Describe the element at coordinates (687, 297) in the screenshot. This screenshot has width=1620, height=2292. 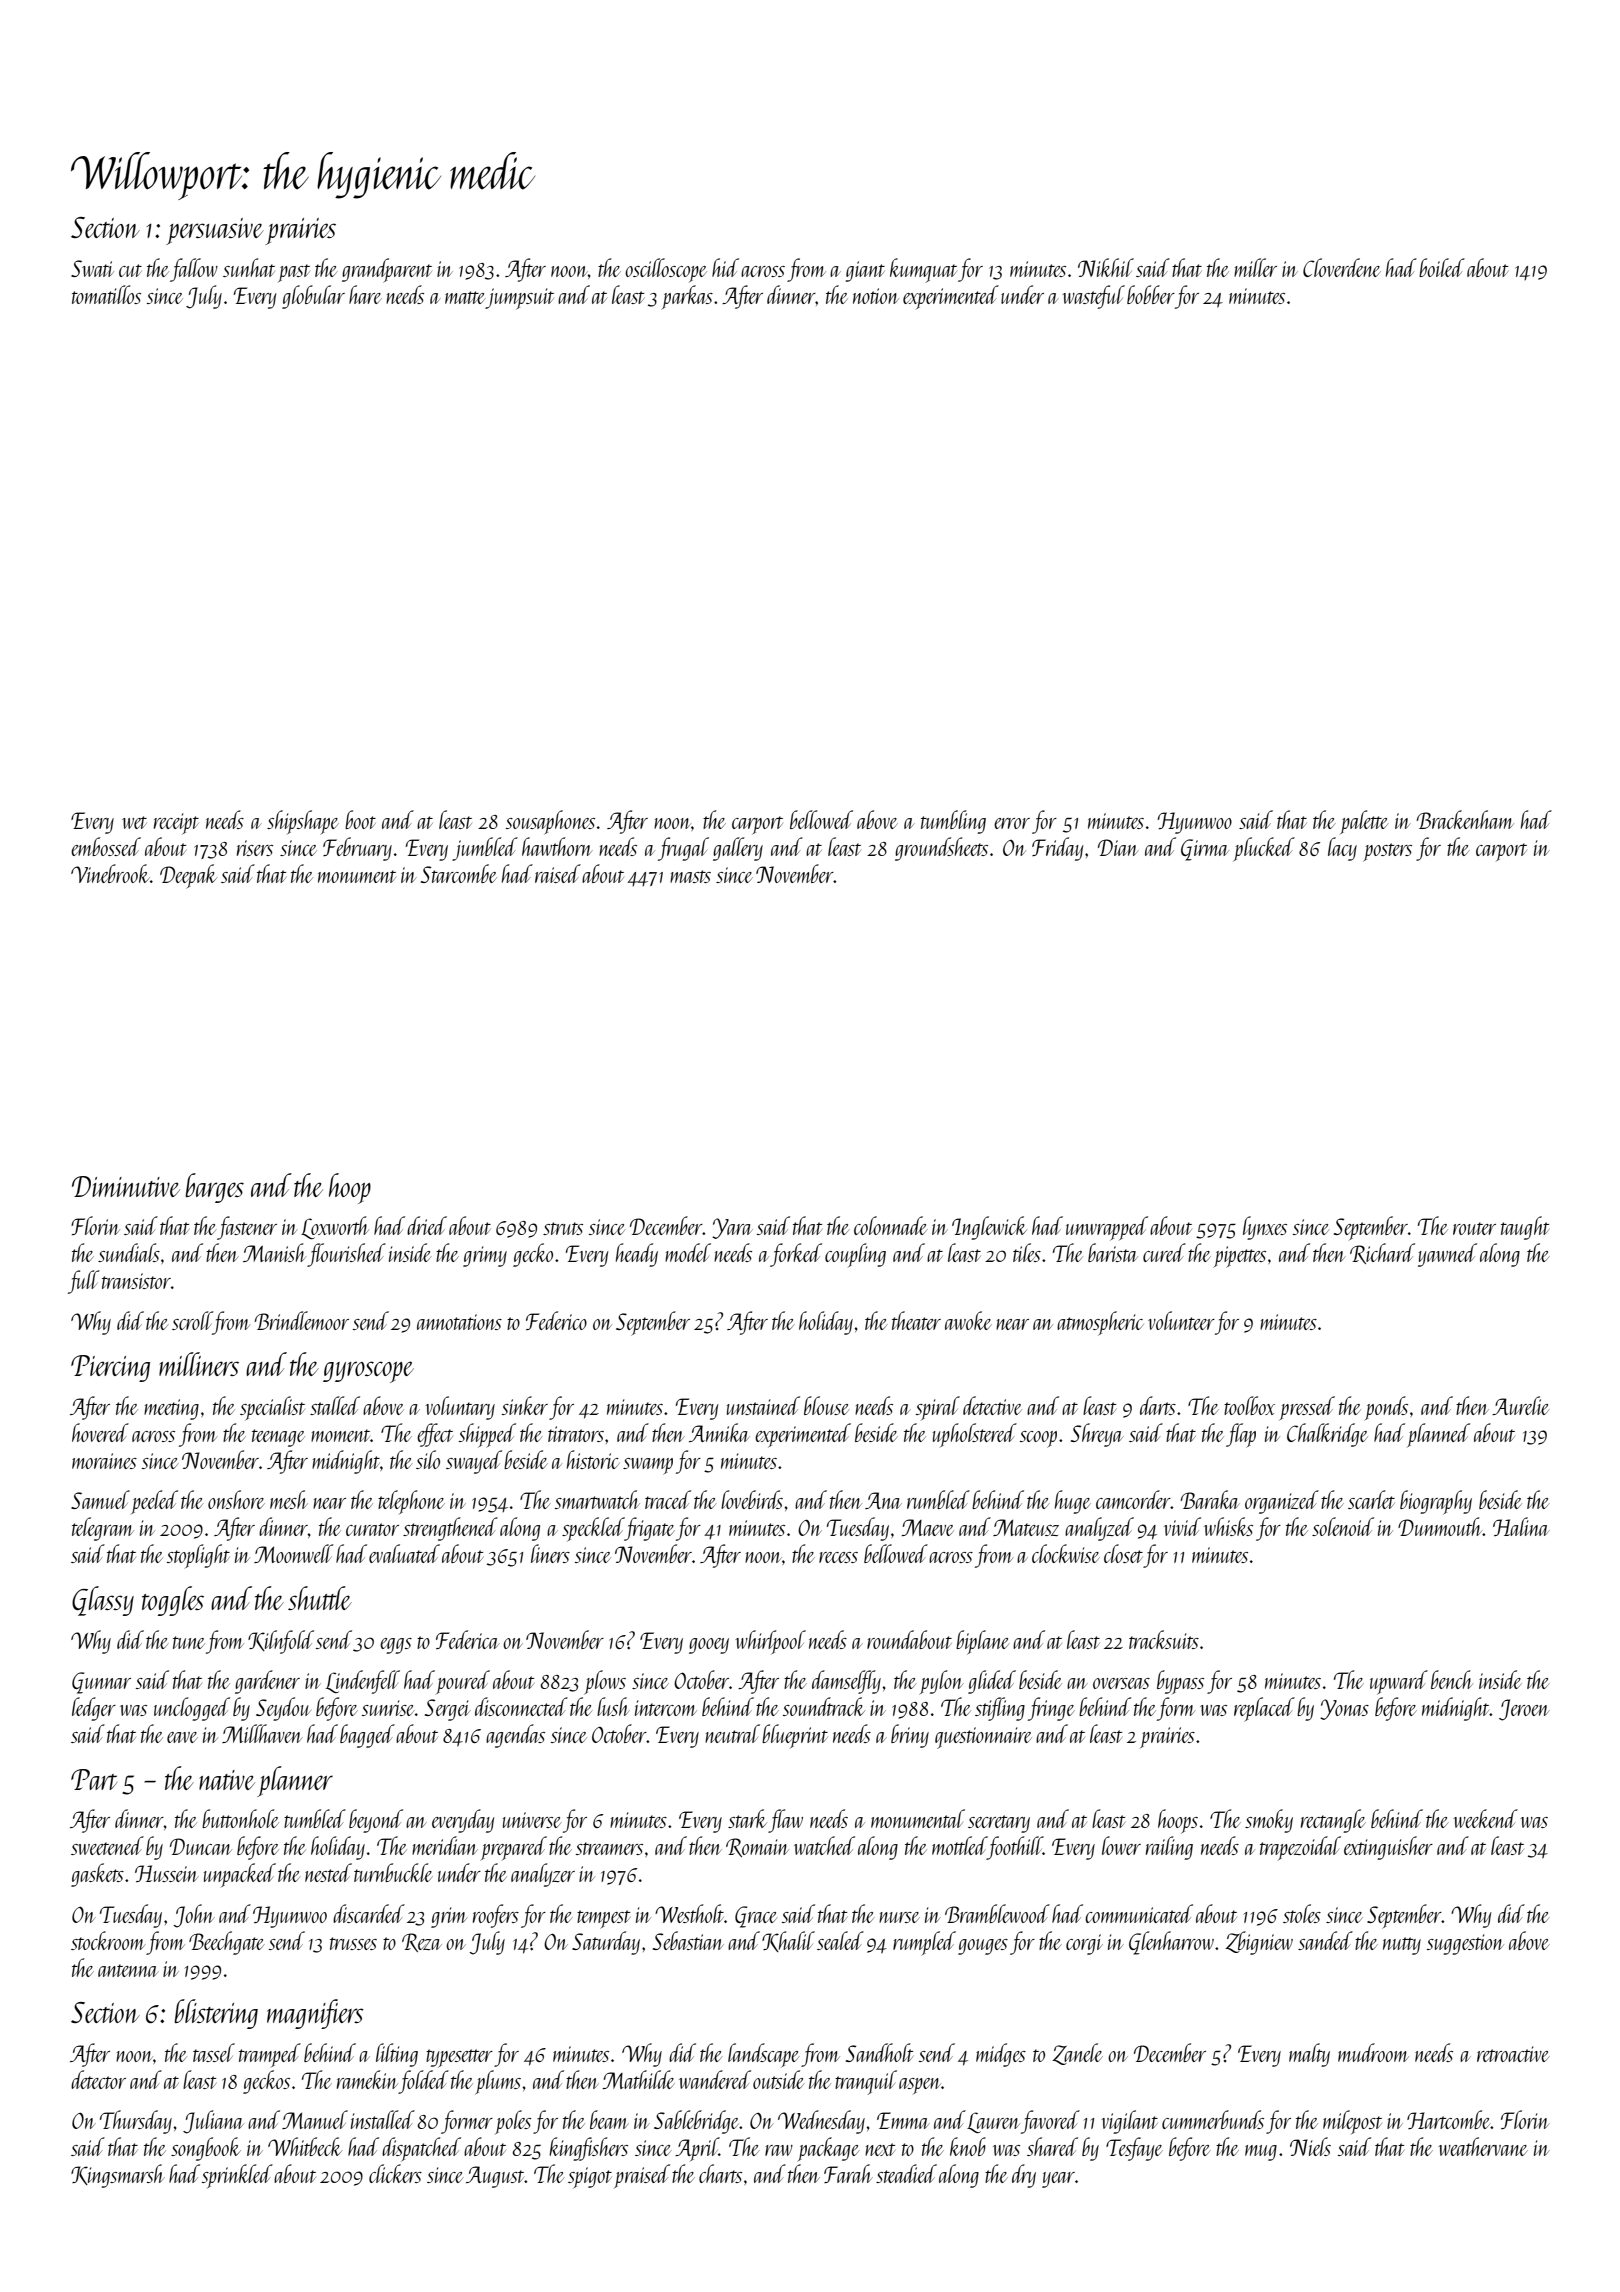
I see `parkas` at that location.
